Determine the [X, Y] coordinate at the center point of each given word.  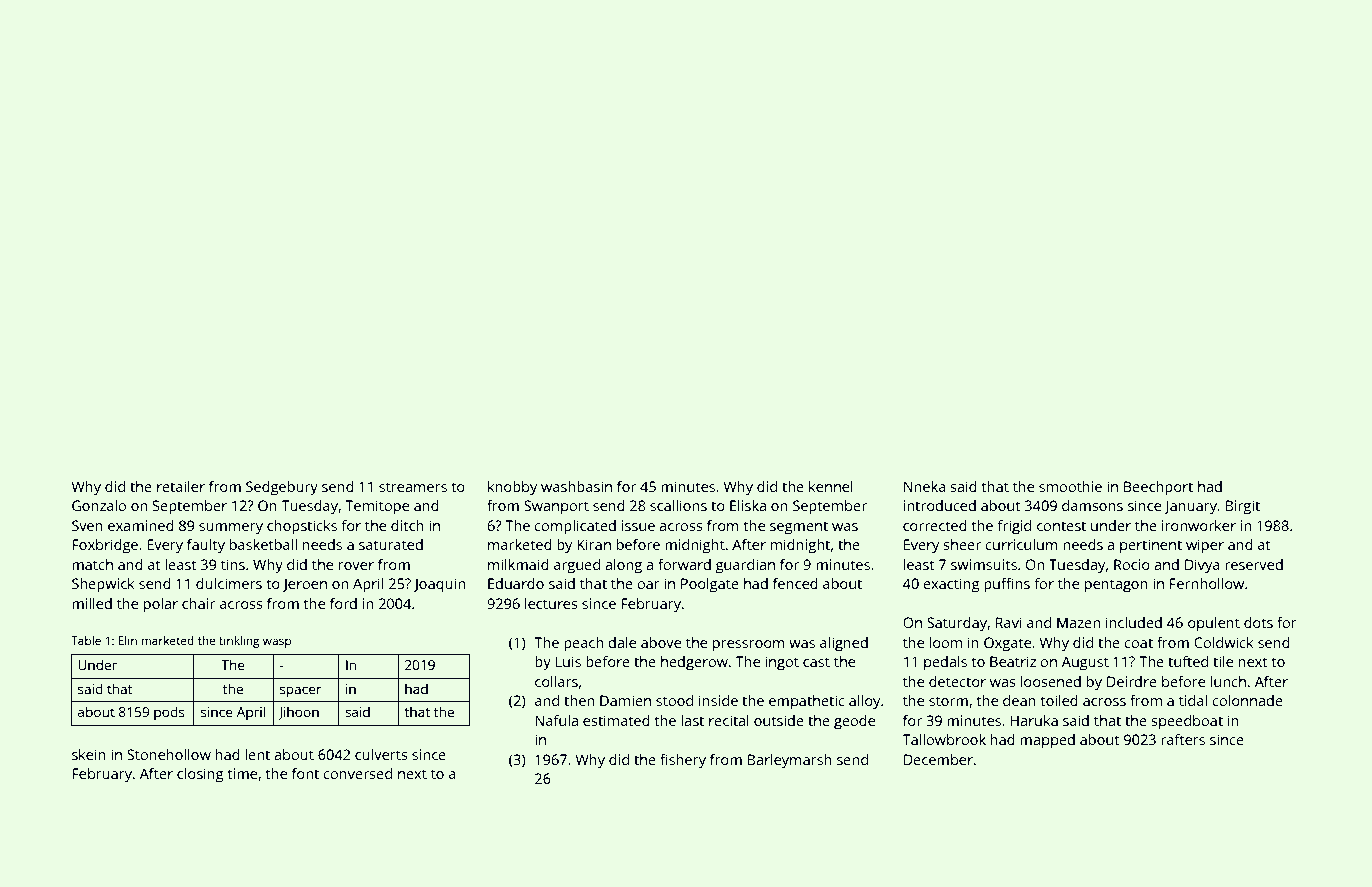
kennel [831, 486]
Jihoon [298, 713]
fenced [795, 583]
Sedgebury [282, 488]
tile [1223, 661]
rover [356, 566]
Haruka [1034, 720]
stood [674, 700]
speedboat [1187, 722]
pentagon [1116, 586]
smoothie [1070, 486]
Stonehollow [169, 754]
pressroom [749, 646]
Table [86, 640]
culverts [381, 754]
